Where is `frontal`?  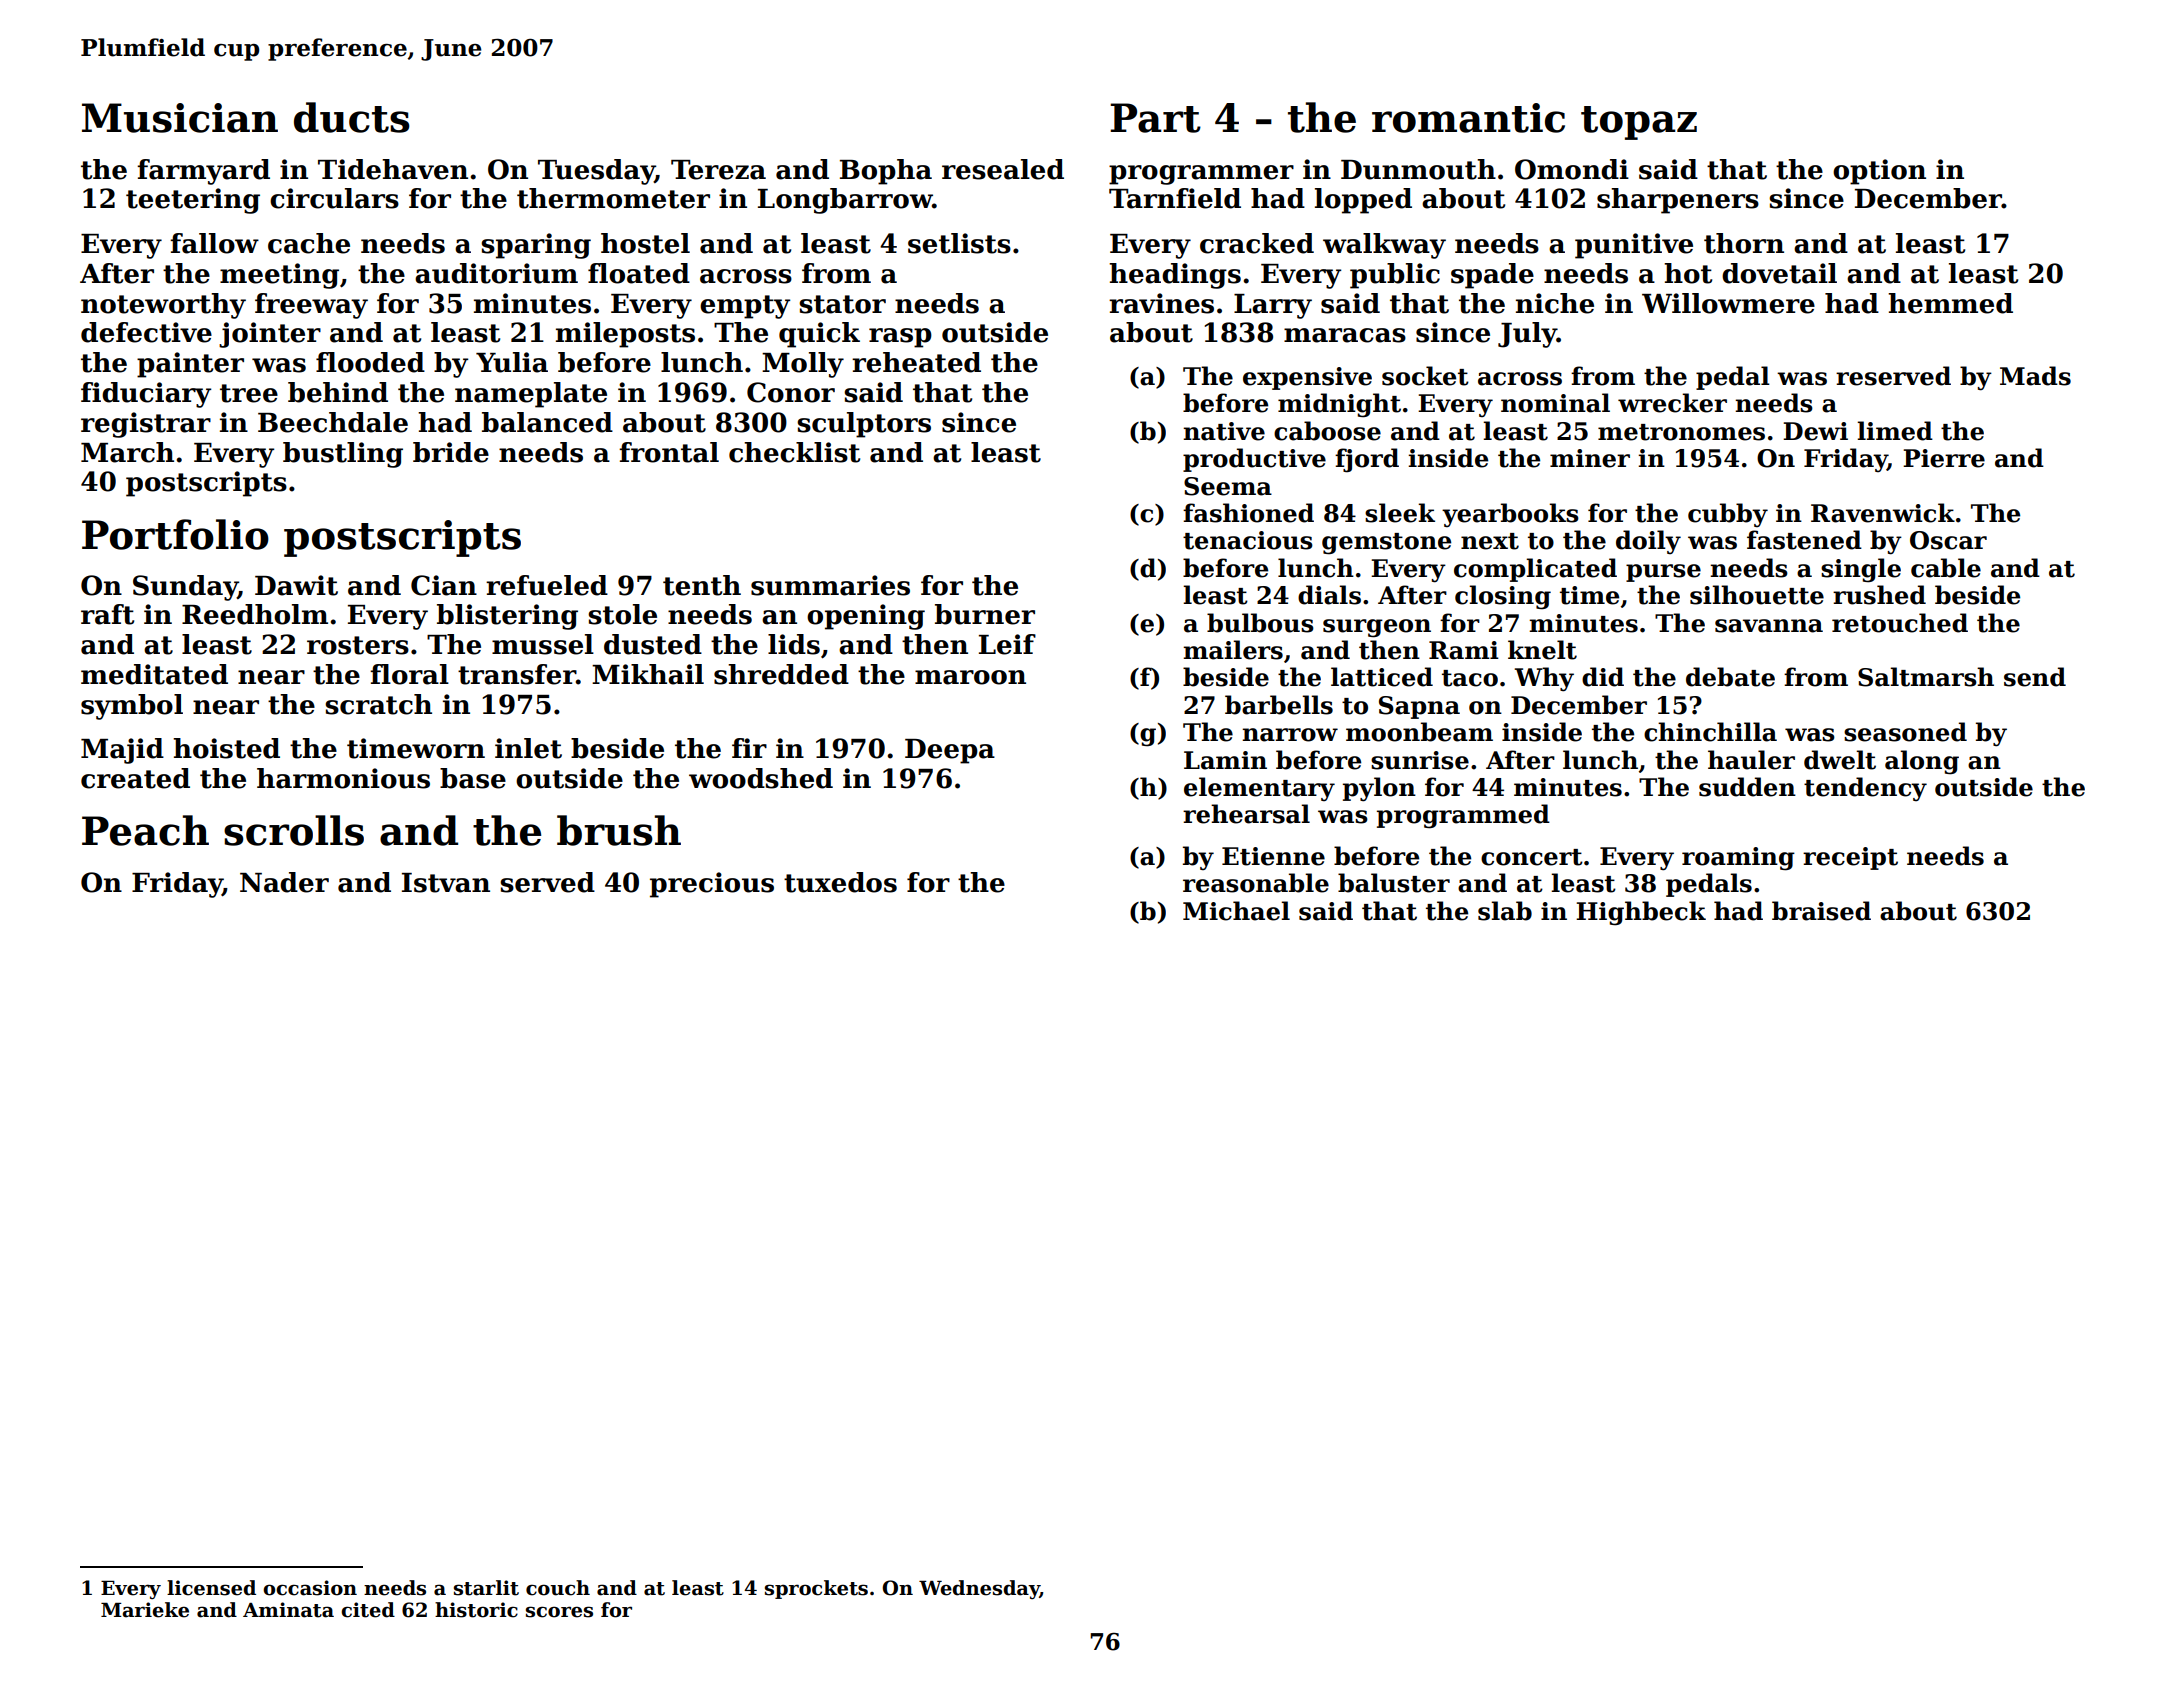 frontal is located at coordinates (669, 452).
